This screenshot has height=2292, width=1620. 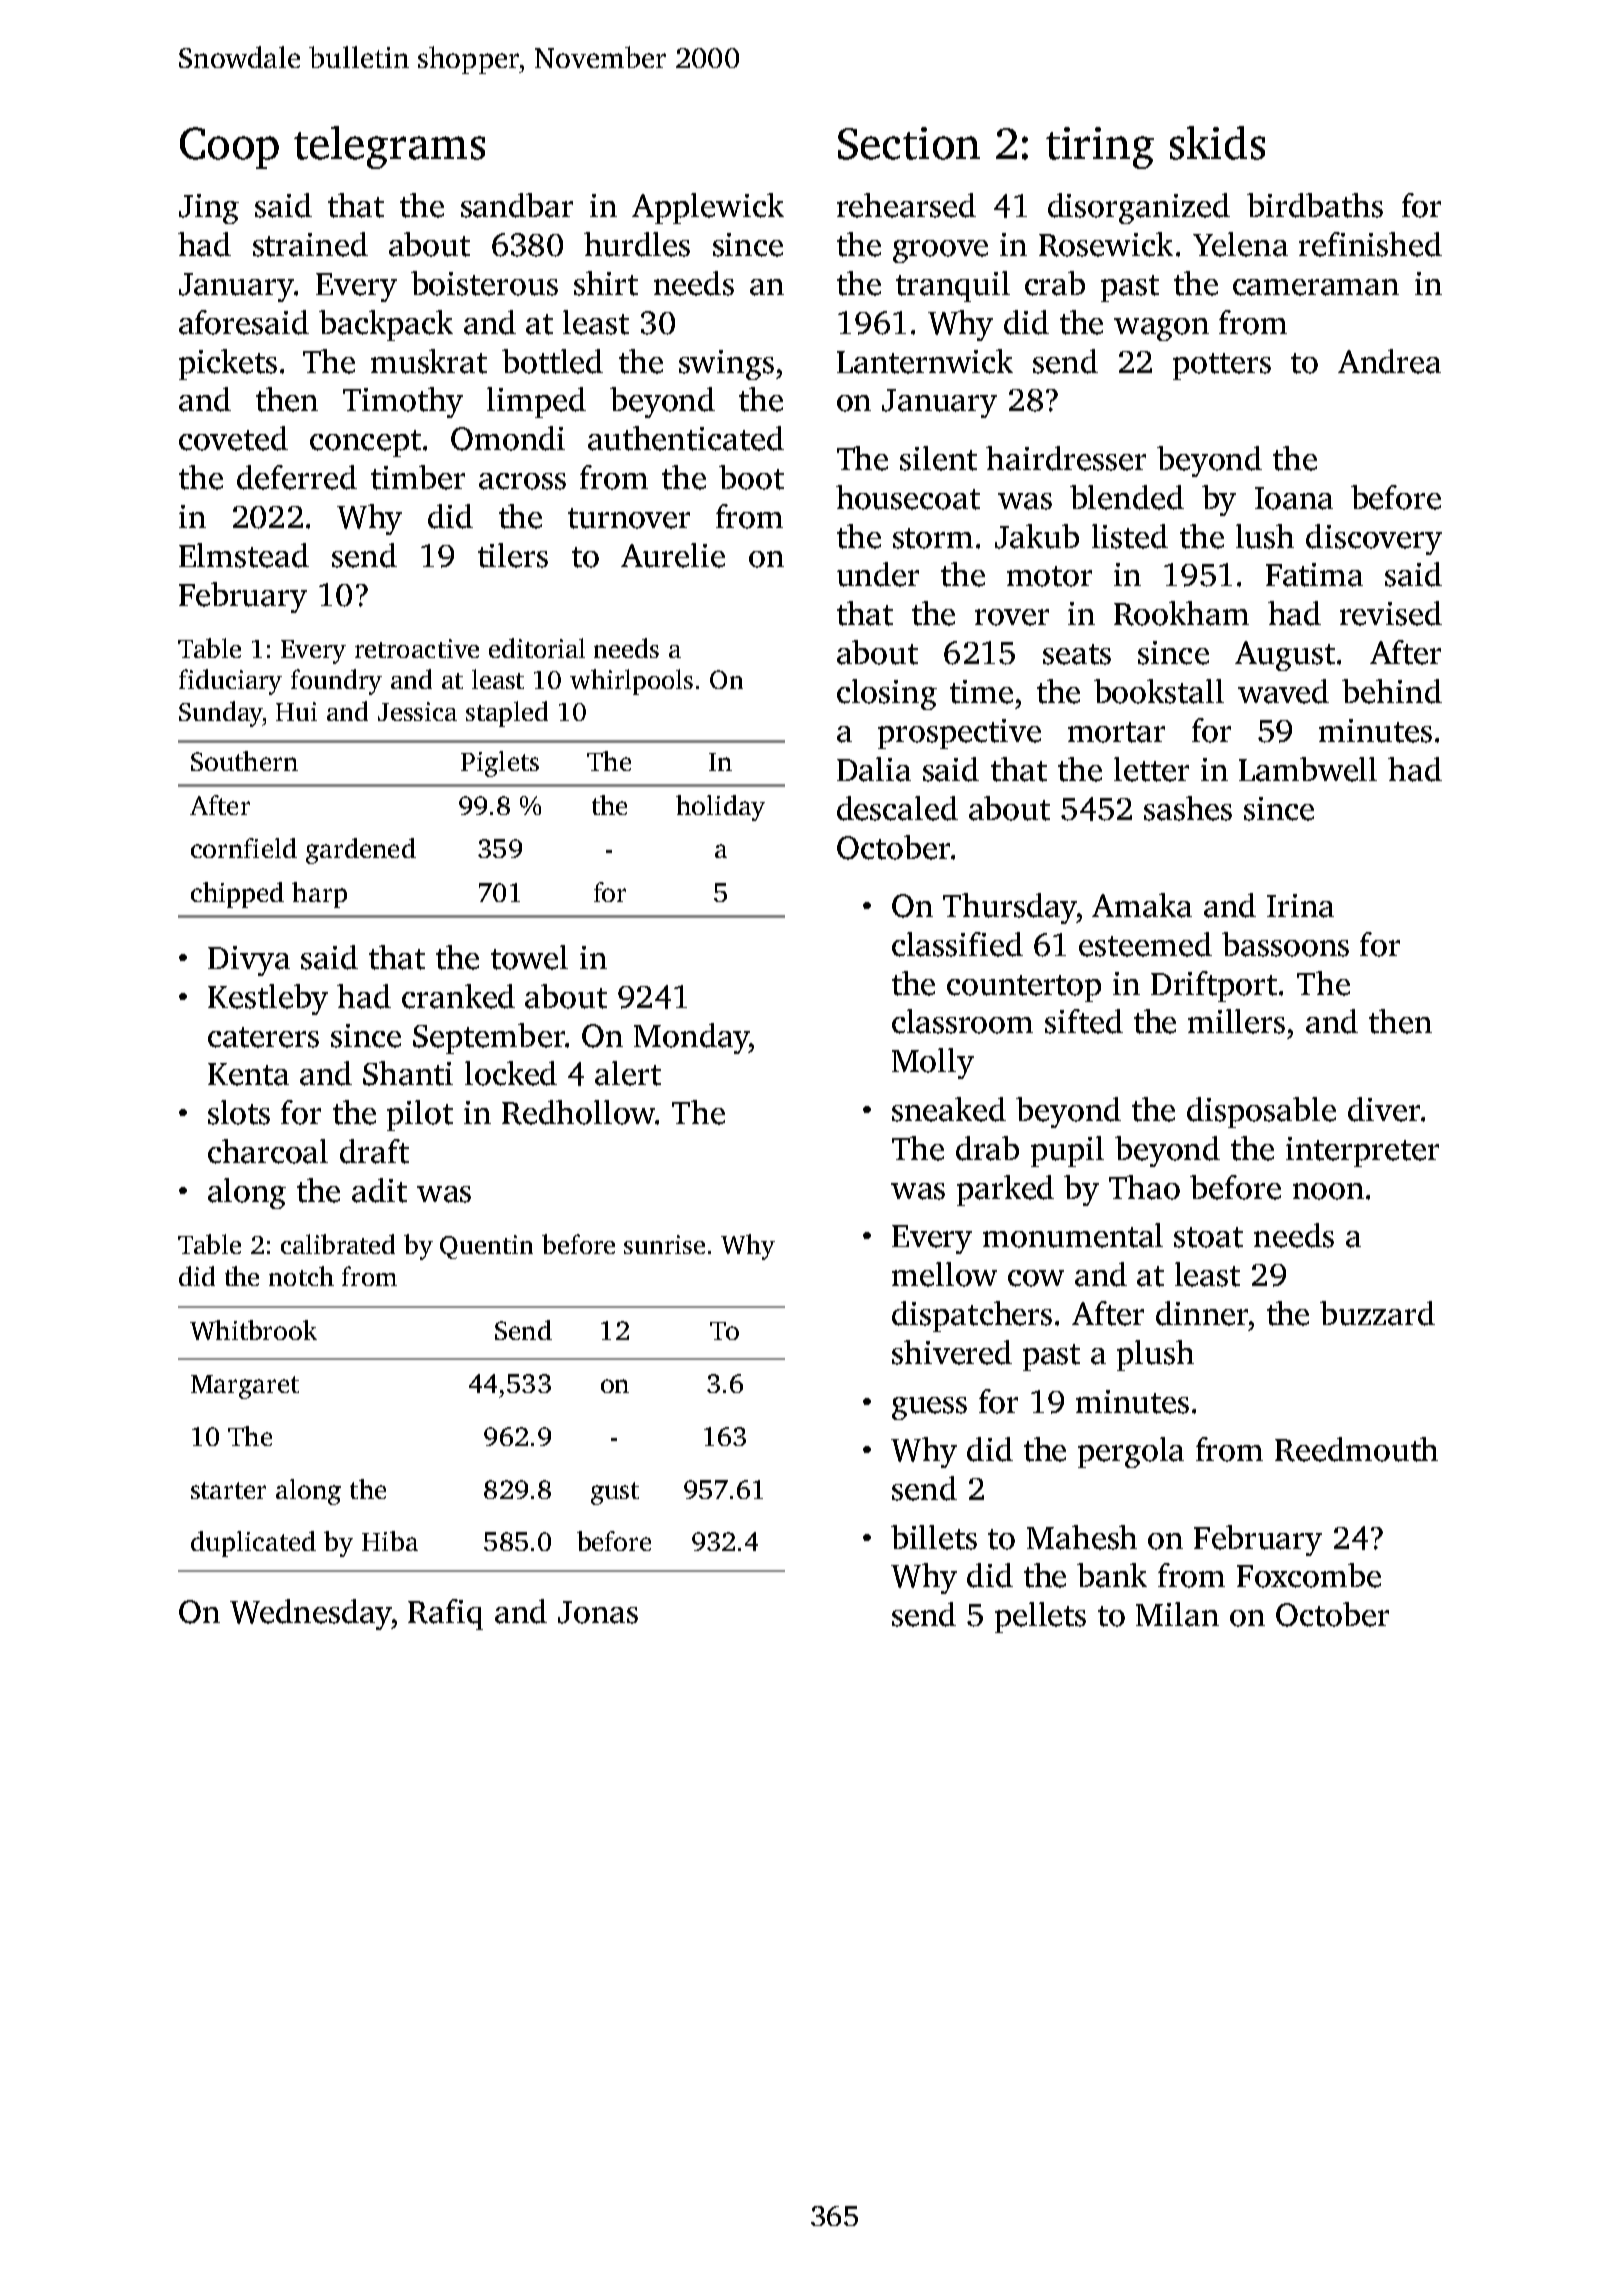 What do you see at coordinates (949, 1109) in the screenshot?
I see `sneaked` at bounding box center [949, 1109].
